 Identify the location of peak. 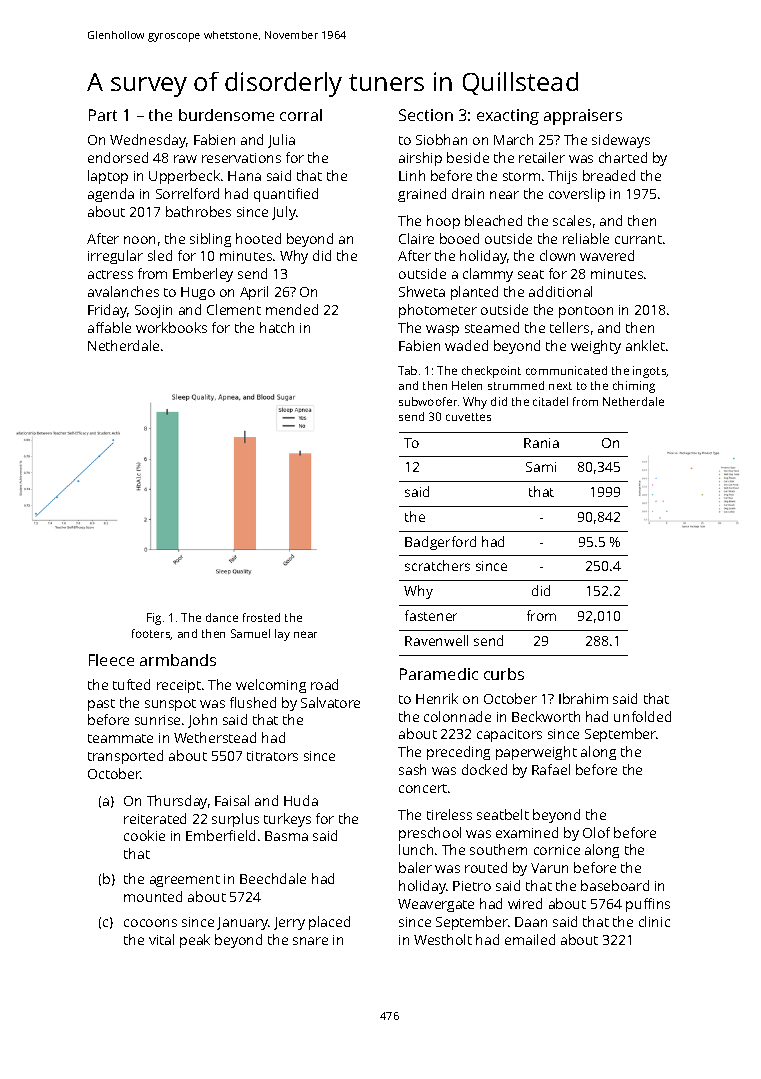
(195, 941).
